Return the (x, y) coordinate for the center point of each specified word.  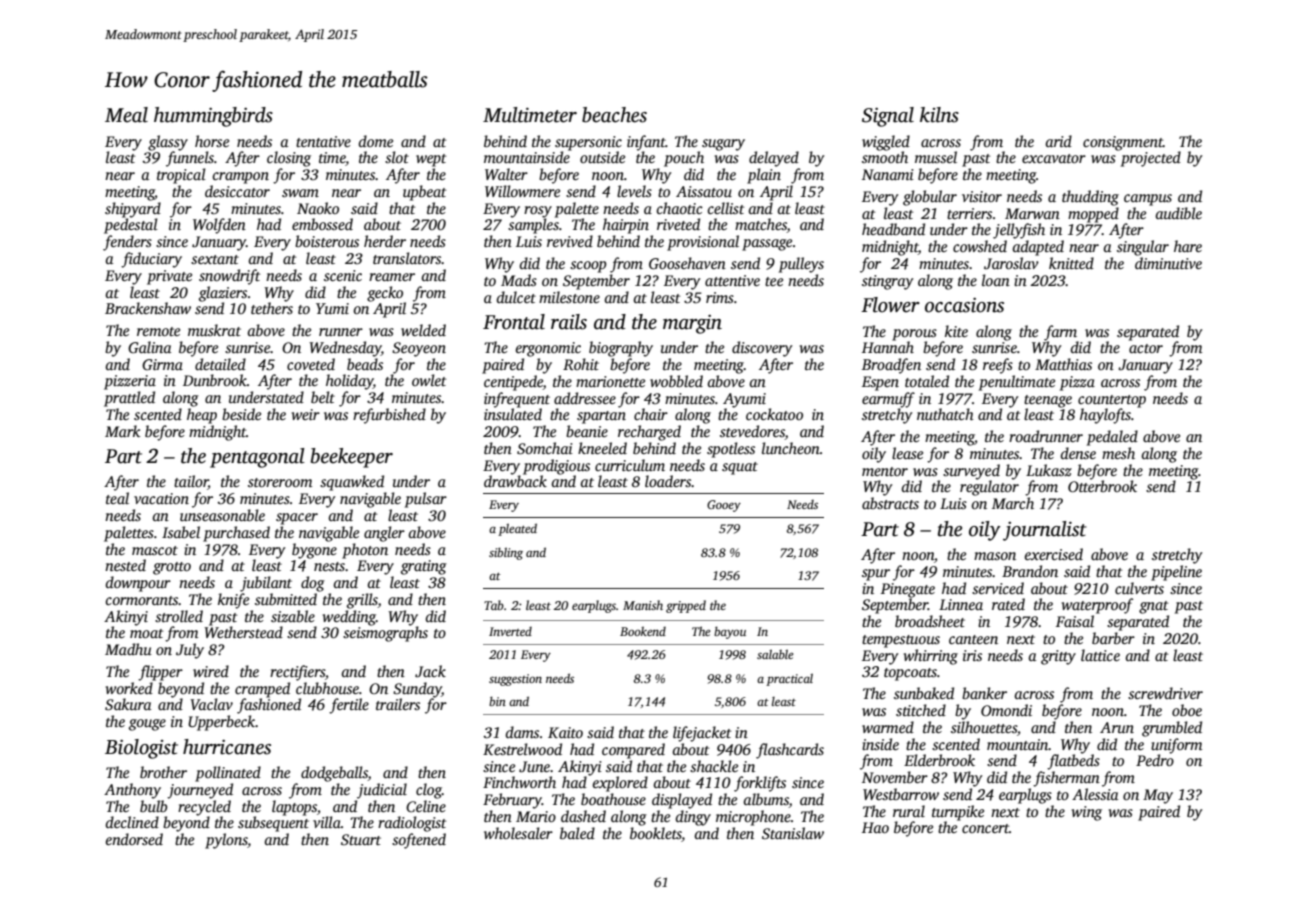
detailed (220, 364)
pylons (226, 841)
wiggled (886, 143)
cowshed (980, 246)
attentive (732, 280)
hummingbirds (213, 117)
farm (1060, 333)
